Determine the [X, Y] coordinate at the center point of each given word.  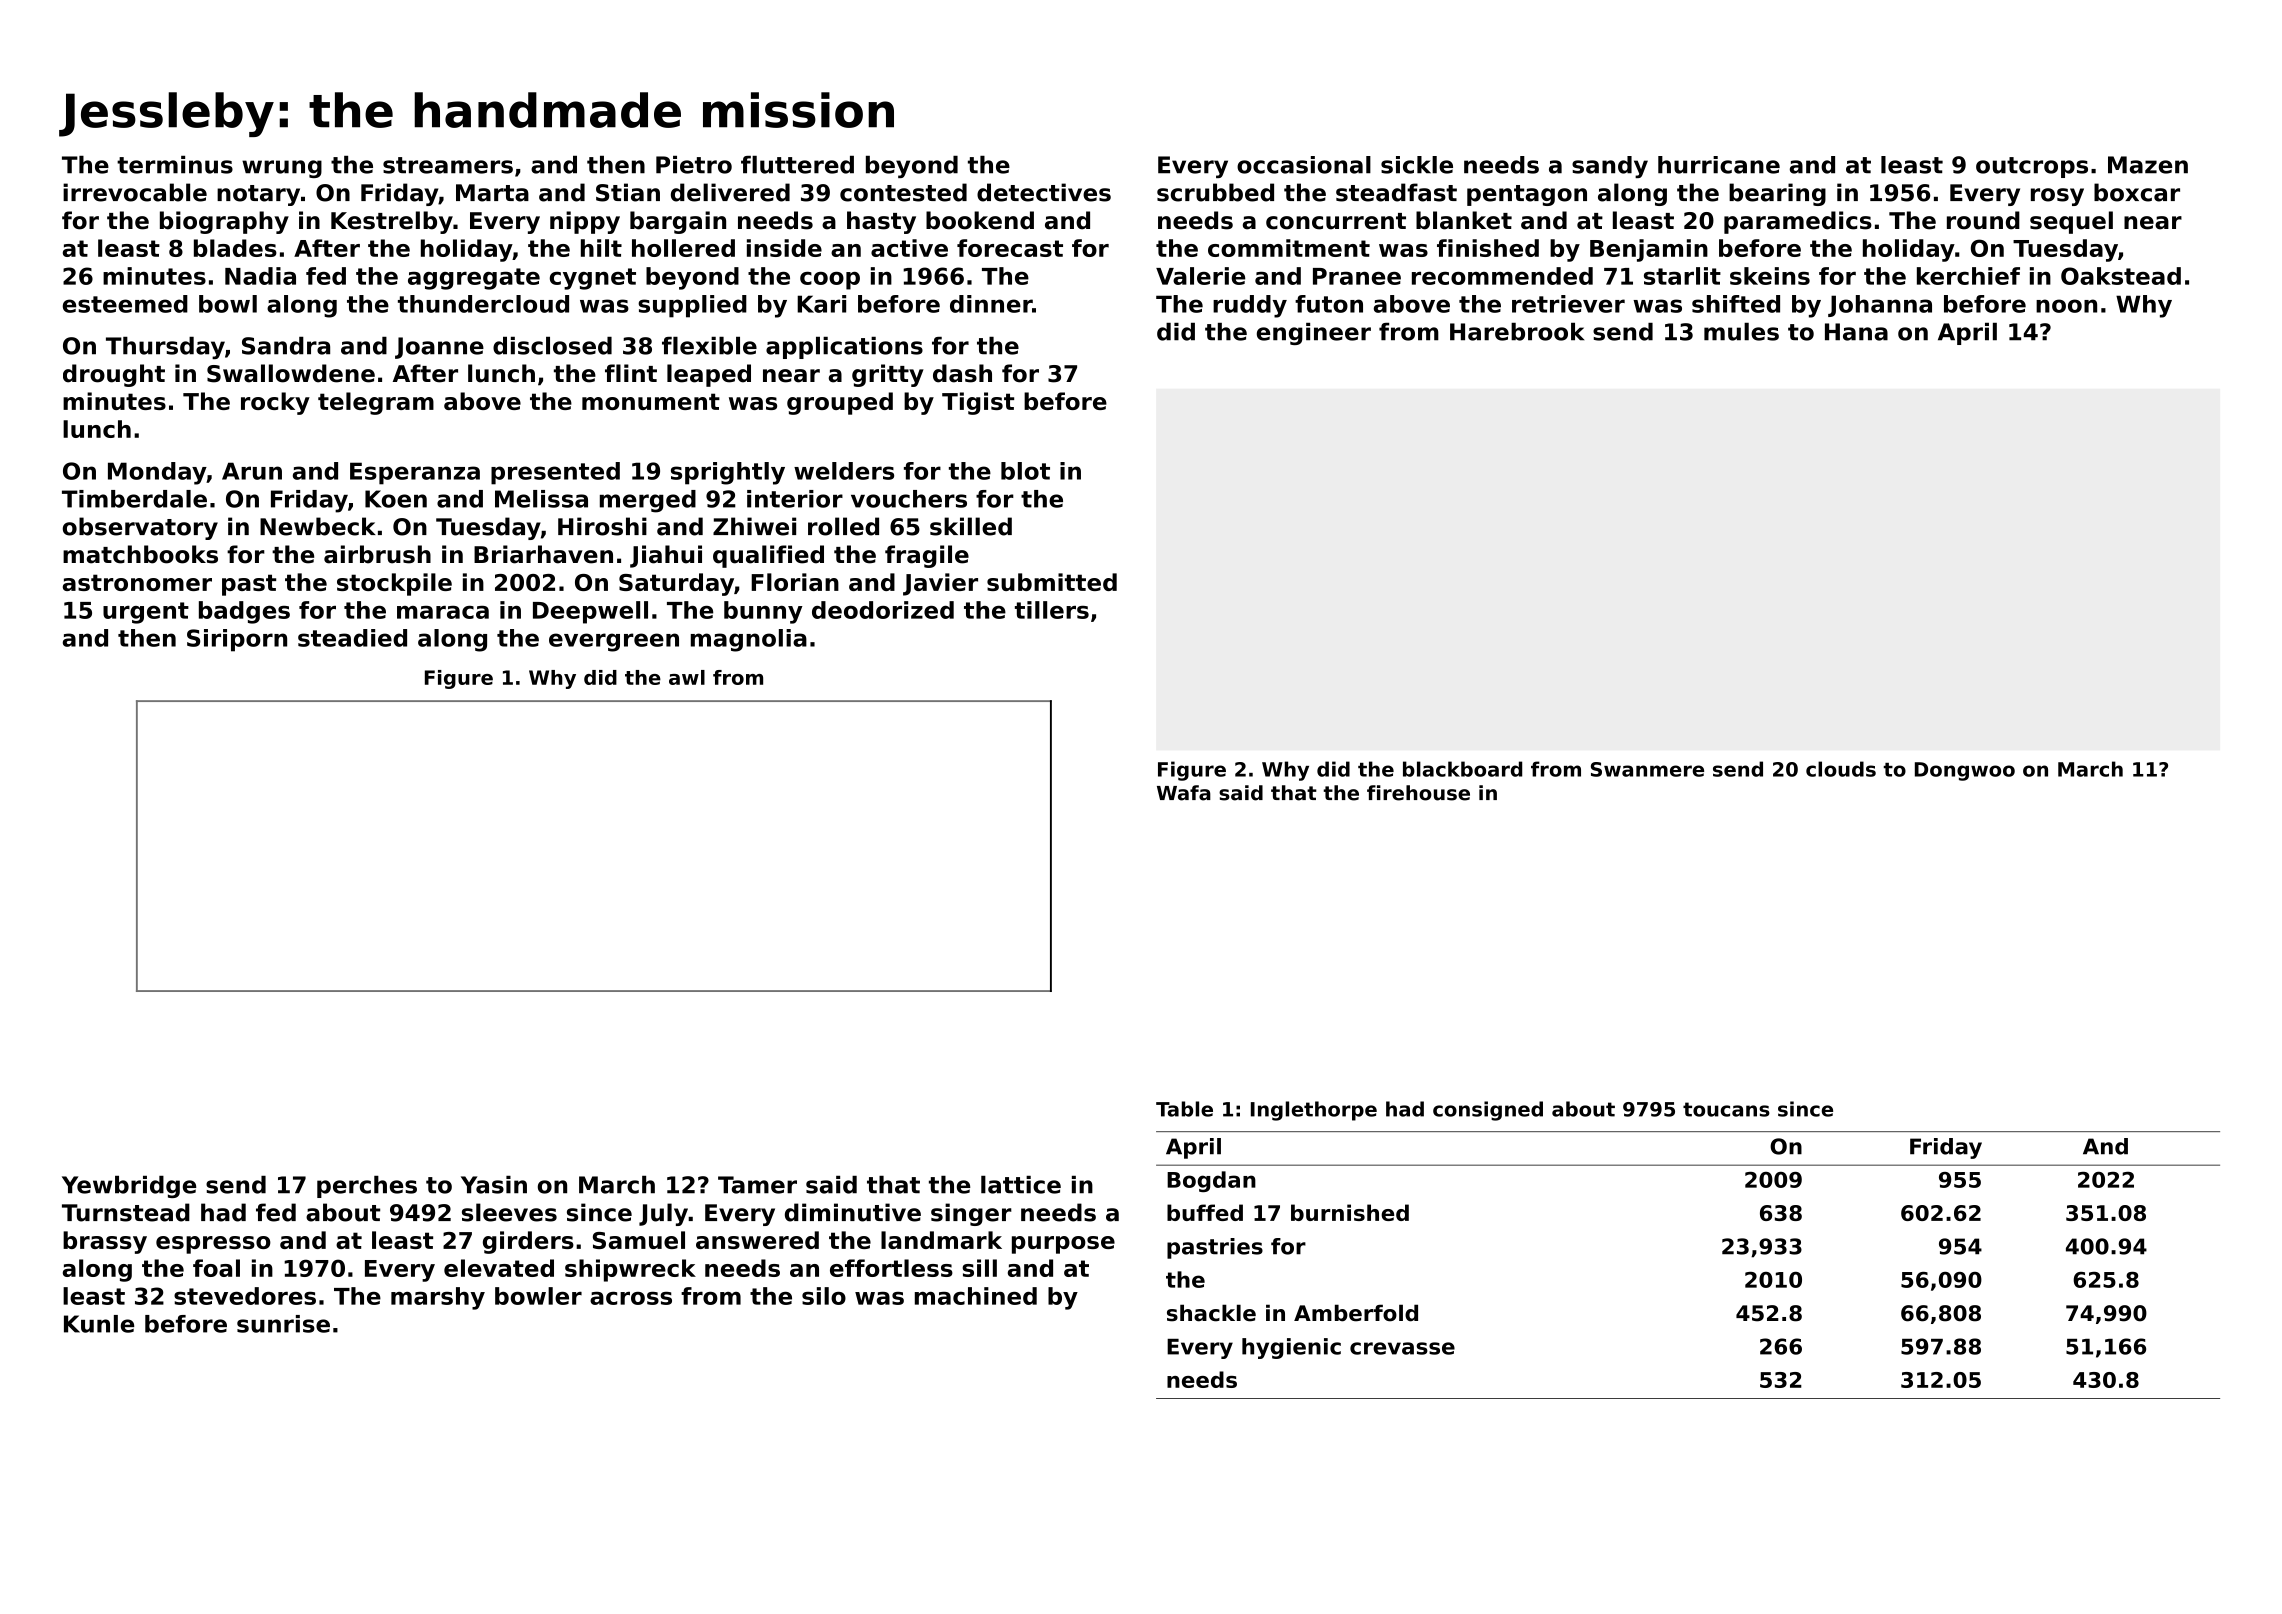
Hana [1856, 332]
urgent [146, 613]
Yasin [494, 1185]
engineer [1314, 334]
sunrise [283, 1324]
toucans [1726, 1109]
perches [367, 1187]
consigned [1488, 1111]
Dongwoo [1965, 771]
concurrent [1336, 221]
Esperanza [415, 473]
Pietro [694, 165]
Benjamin [1649, 250]
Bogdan [1211, 1181]
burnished [1350, 1212]
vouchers [909, 499]
